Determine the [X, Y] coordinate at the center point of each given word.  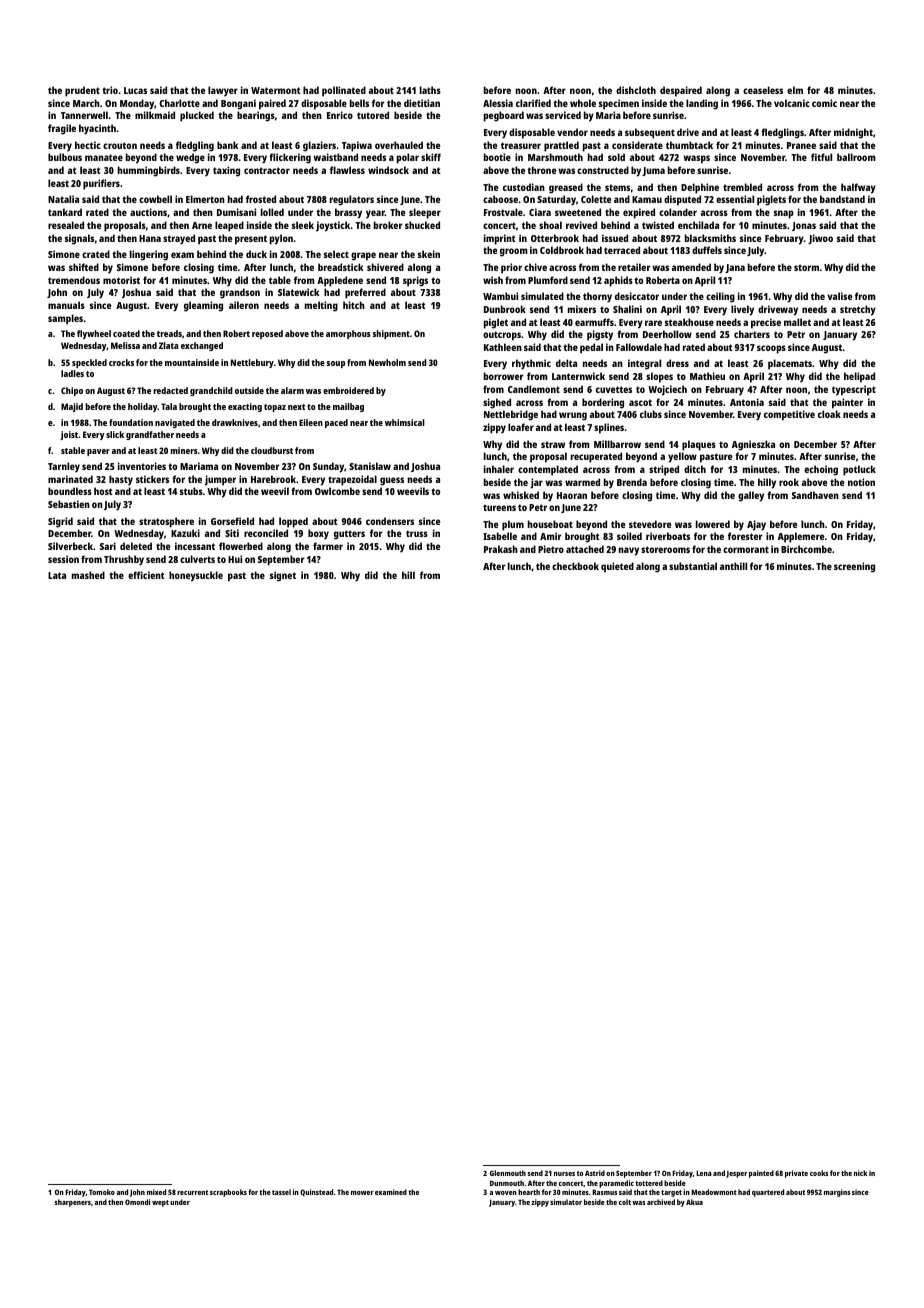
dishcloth [636, 90]
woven [506, 1193]
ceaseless [763, 90]
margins [837, 1193]
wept [160, 1203]
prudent [82, 91]
